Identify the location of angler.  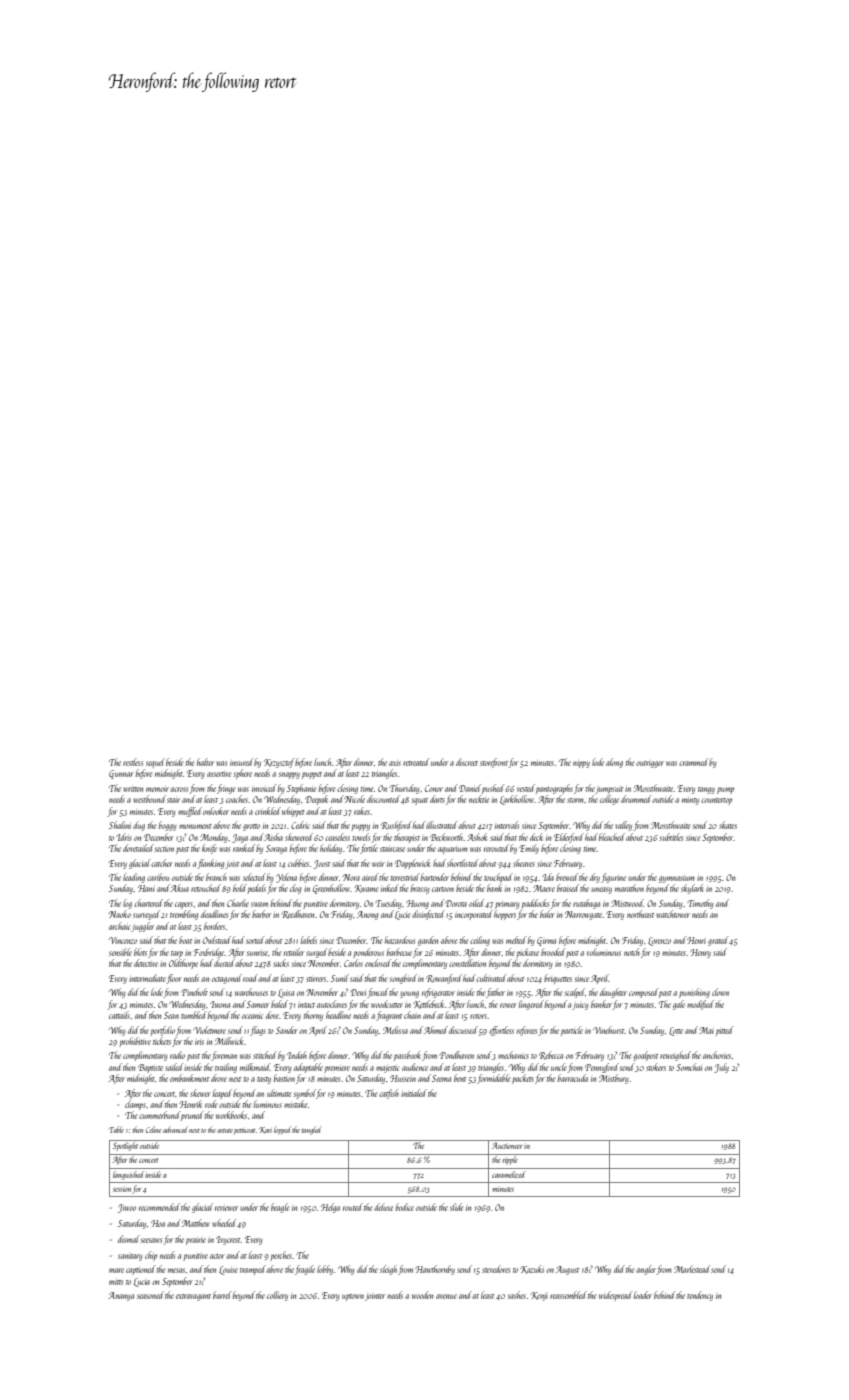
(646, 1270).
